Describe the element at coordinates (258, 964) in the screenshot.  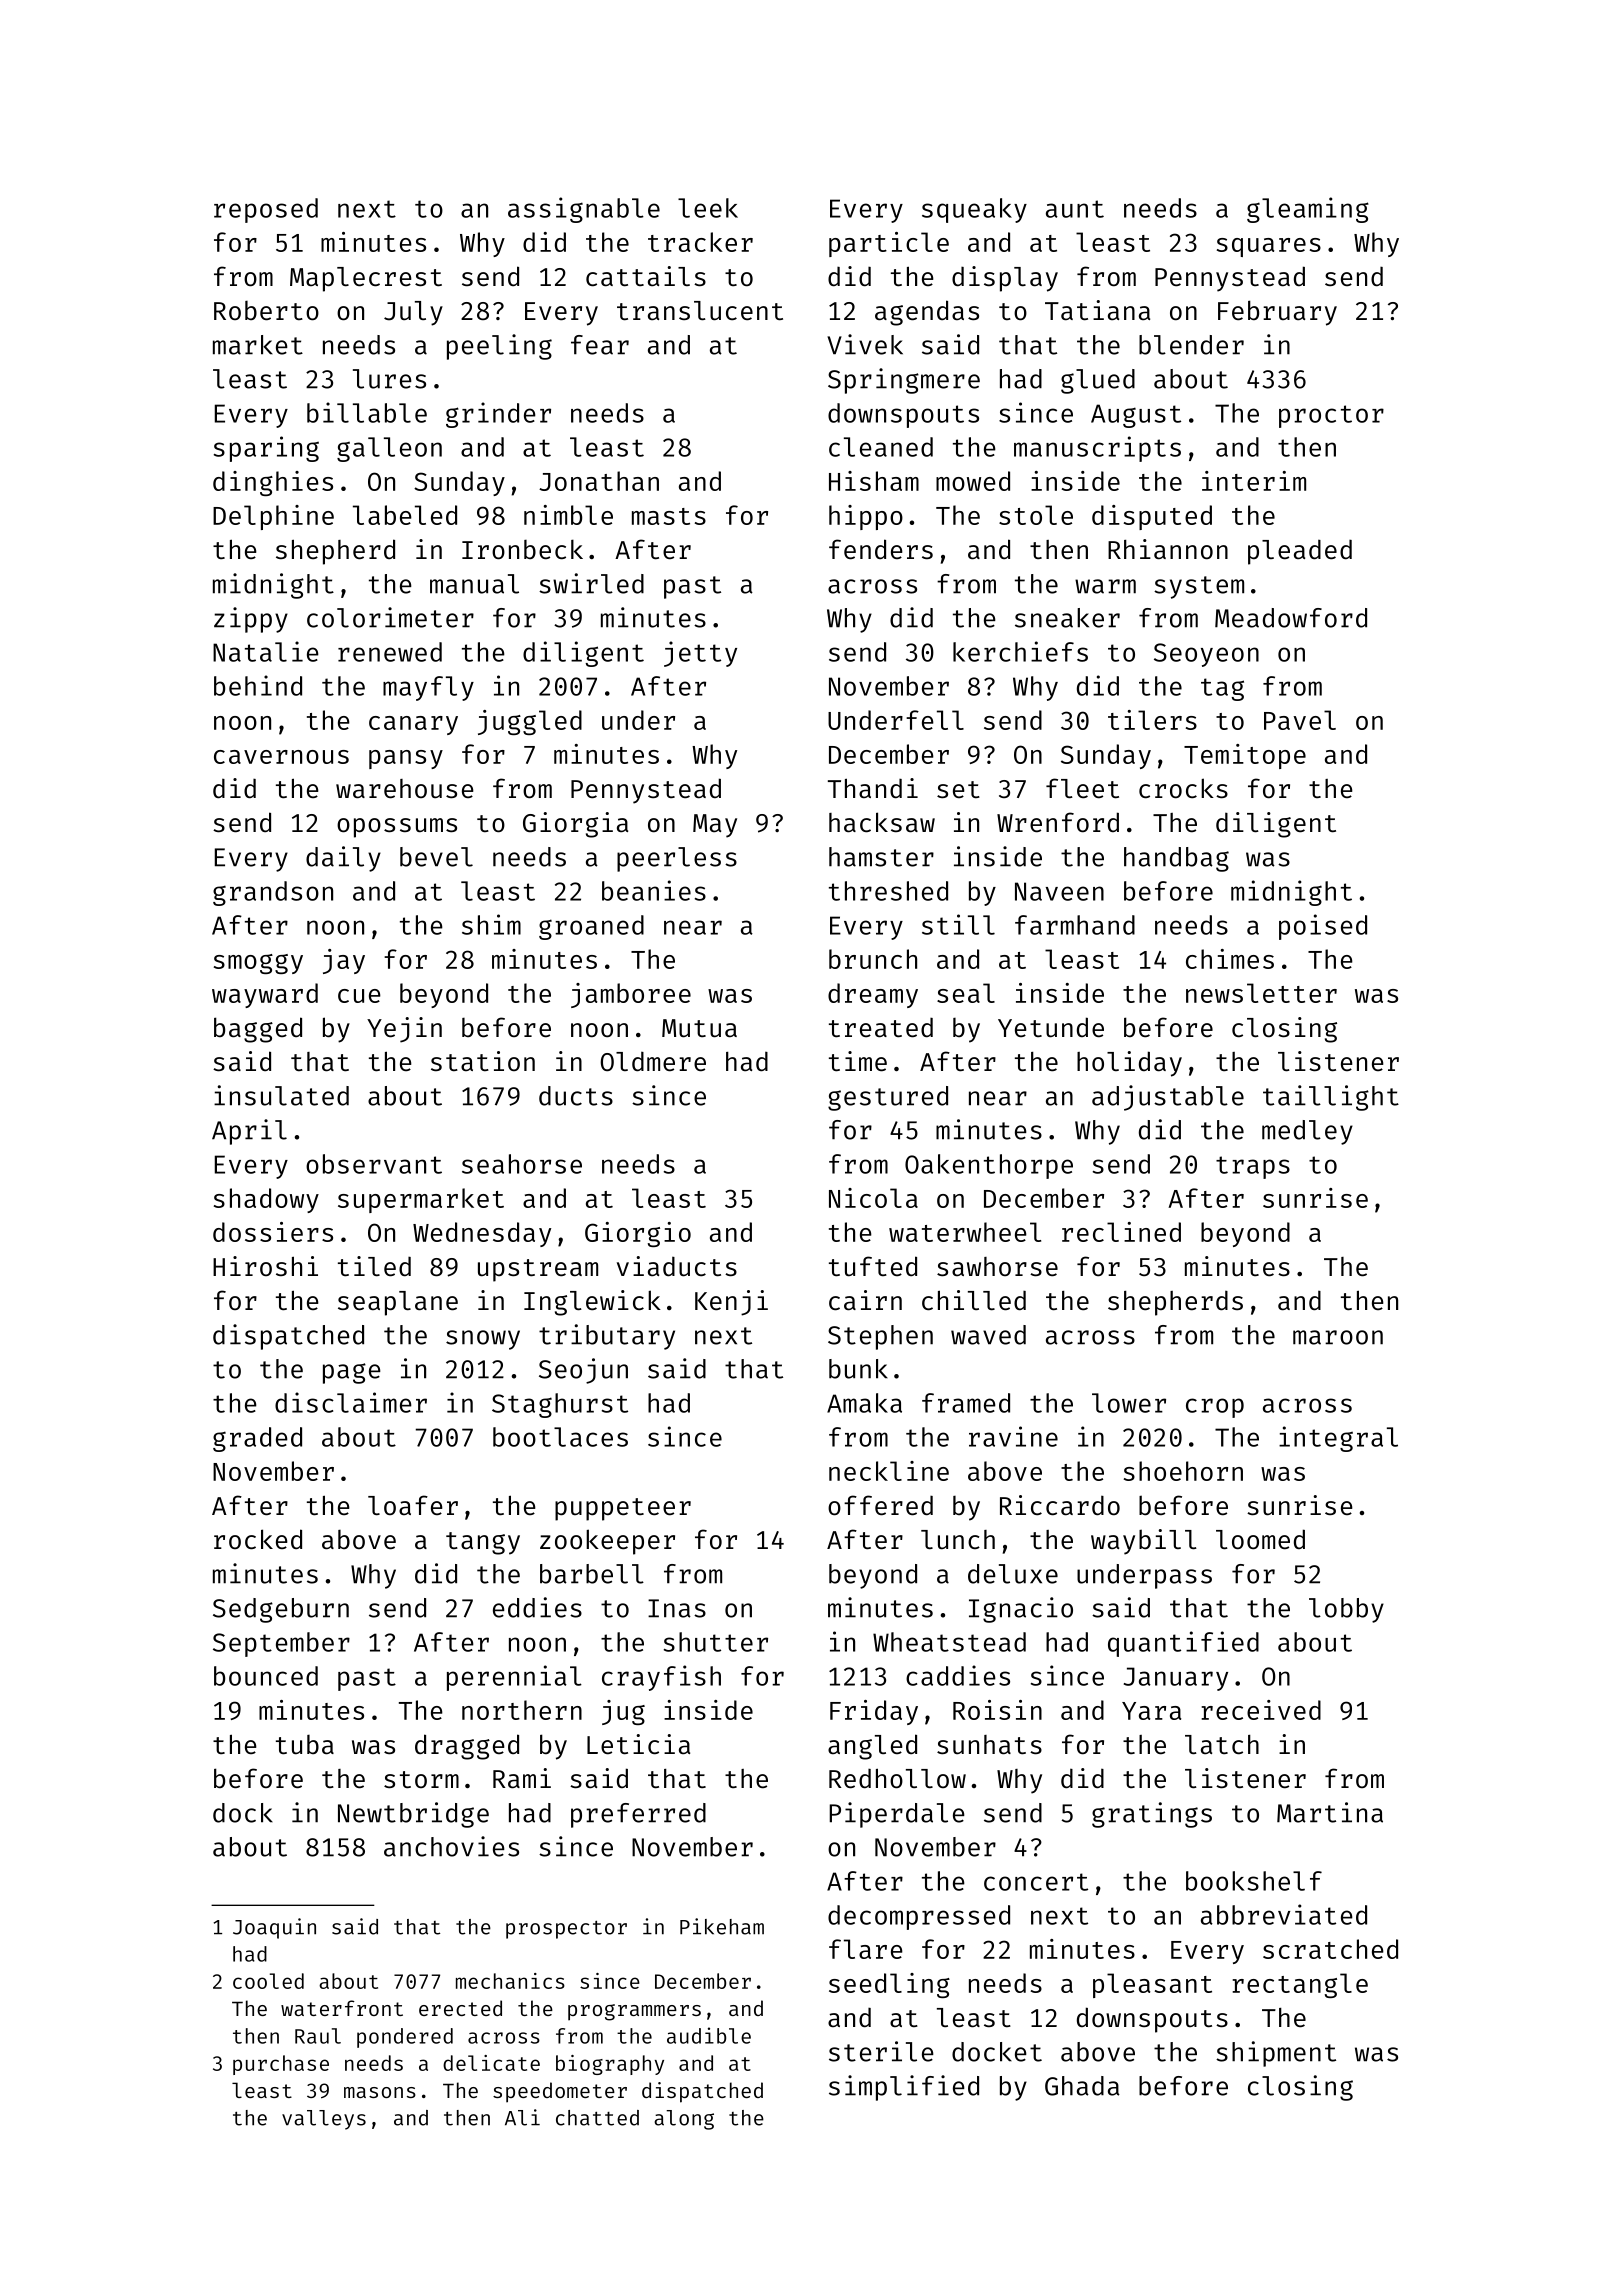
I see `smoggy` at that location.
